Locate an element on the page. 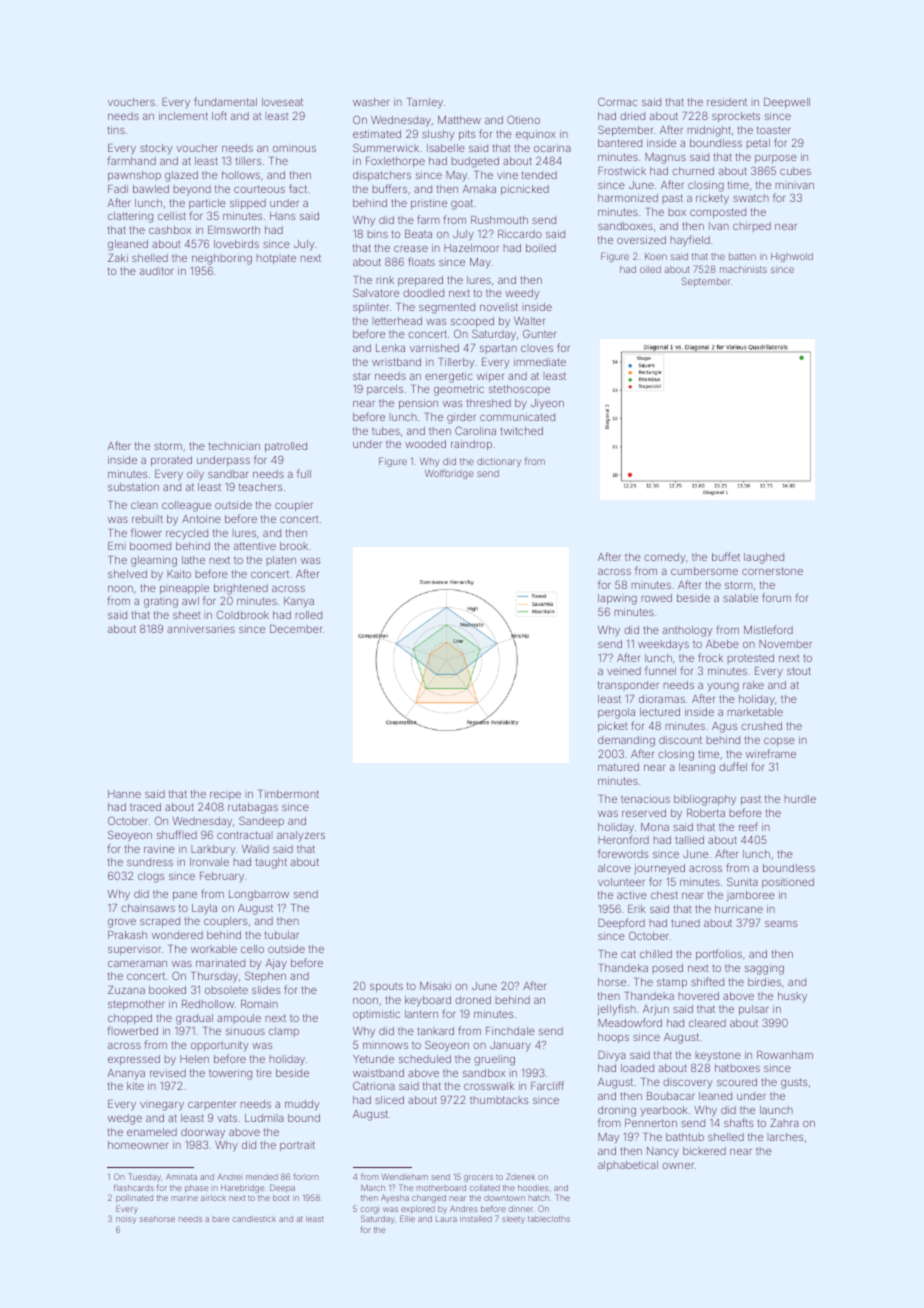  washer is located at coordinates (371, 102).
